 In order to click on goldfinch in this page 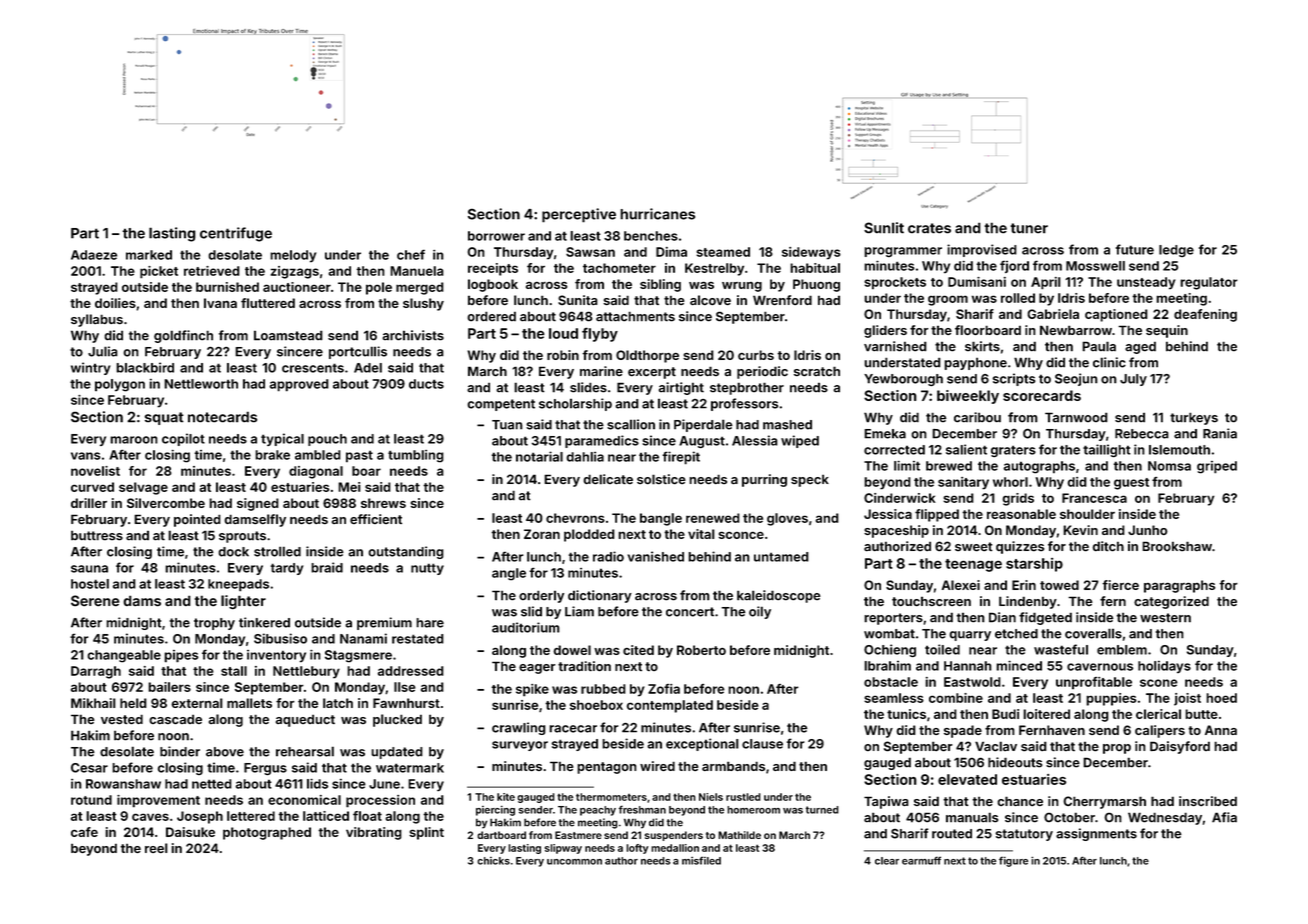, I will do `click(183, 336)`.
